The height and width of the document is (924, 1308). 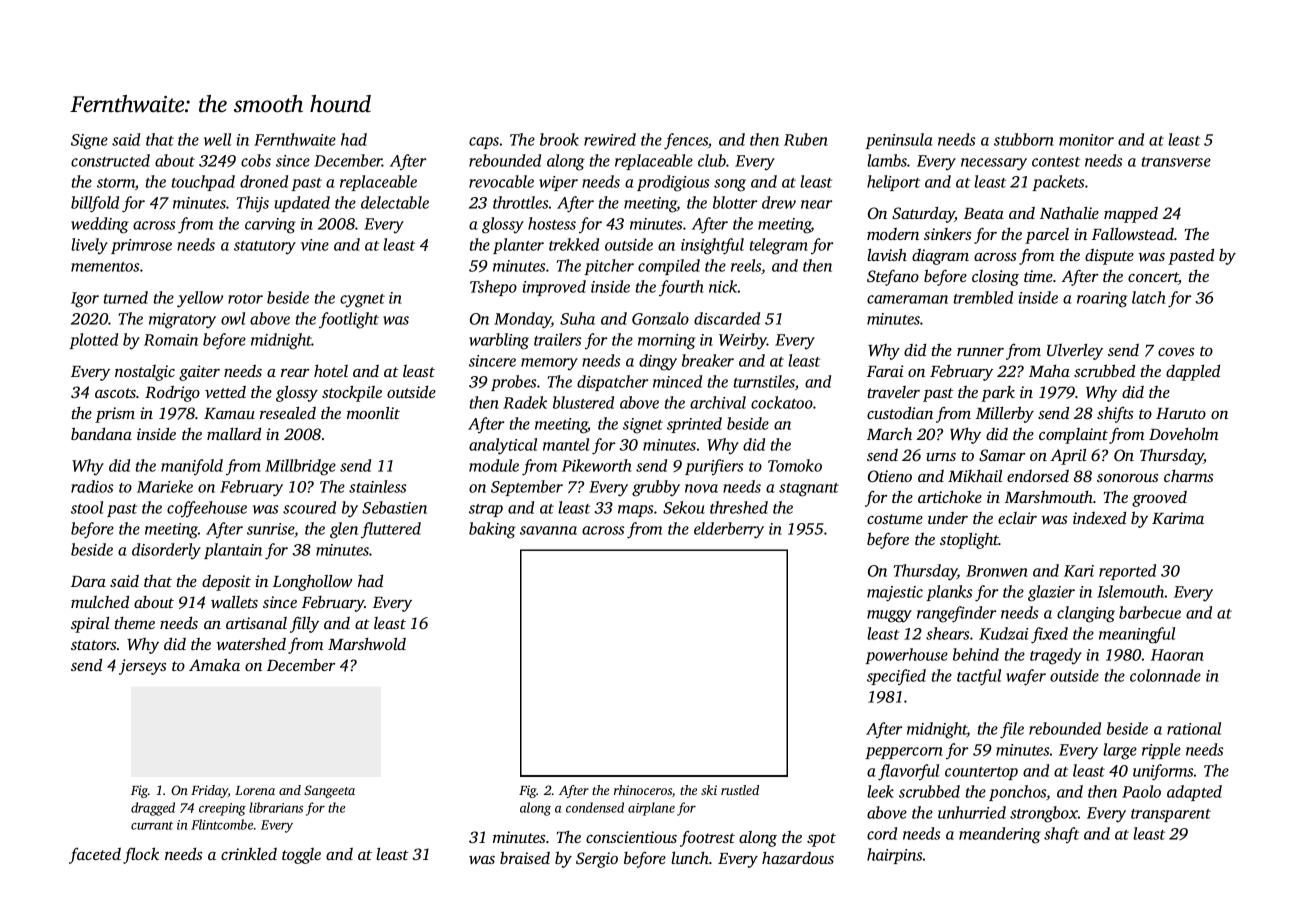 I want to click on well, so click(x=217, y=139).
